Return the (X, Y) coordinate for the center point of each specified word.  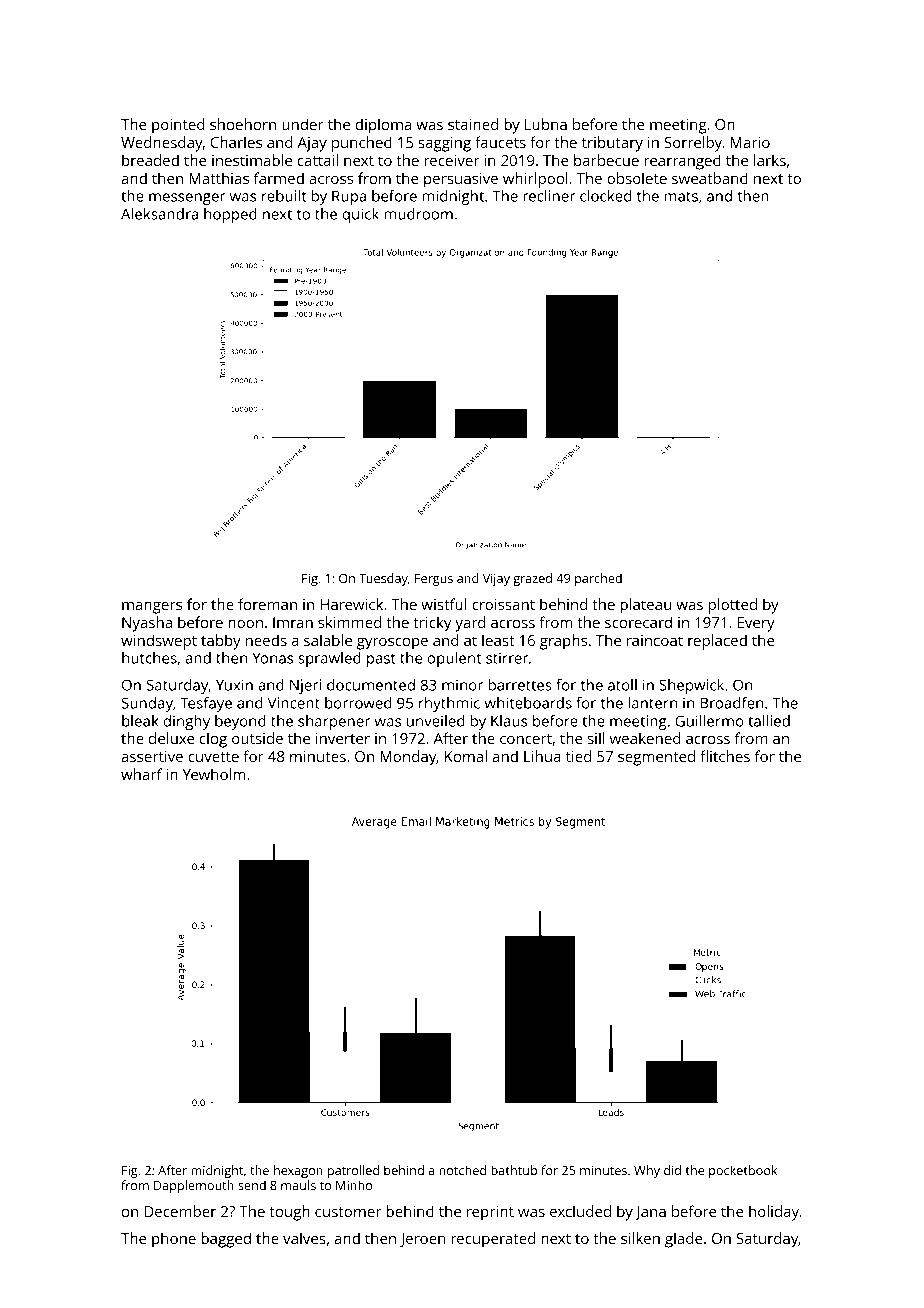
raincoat (655, 640)
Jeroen (422, 1240)
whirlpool (535, 180)
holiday (774, 1213)
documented (371, 685)
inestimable (252, 160)
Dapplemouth (194, 1186)
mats (681, 196)
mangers (152, 608)
